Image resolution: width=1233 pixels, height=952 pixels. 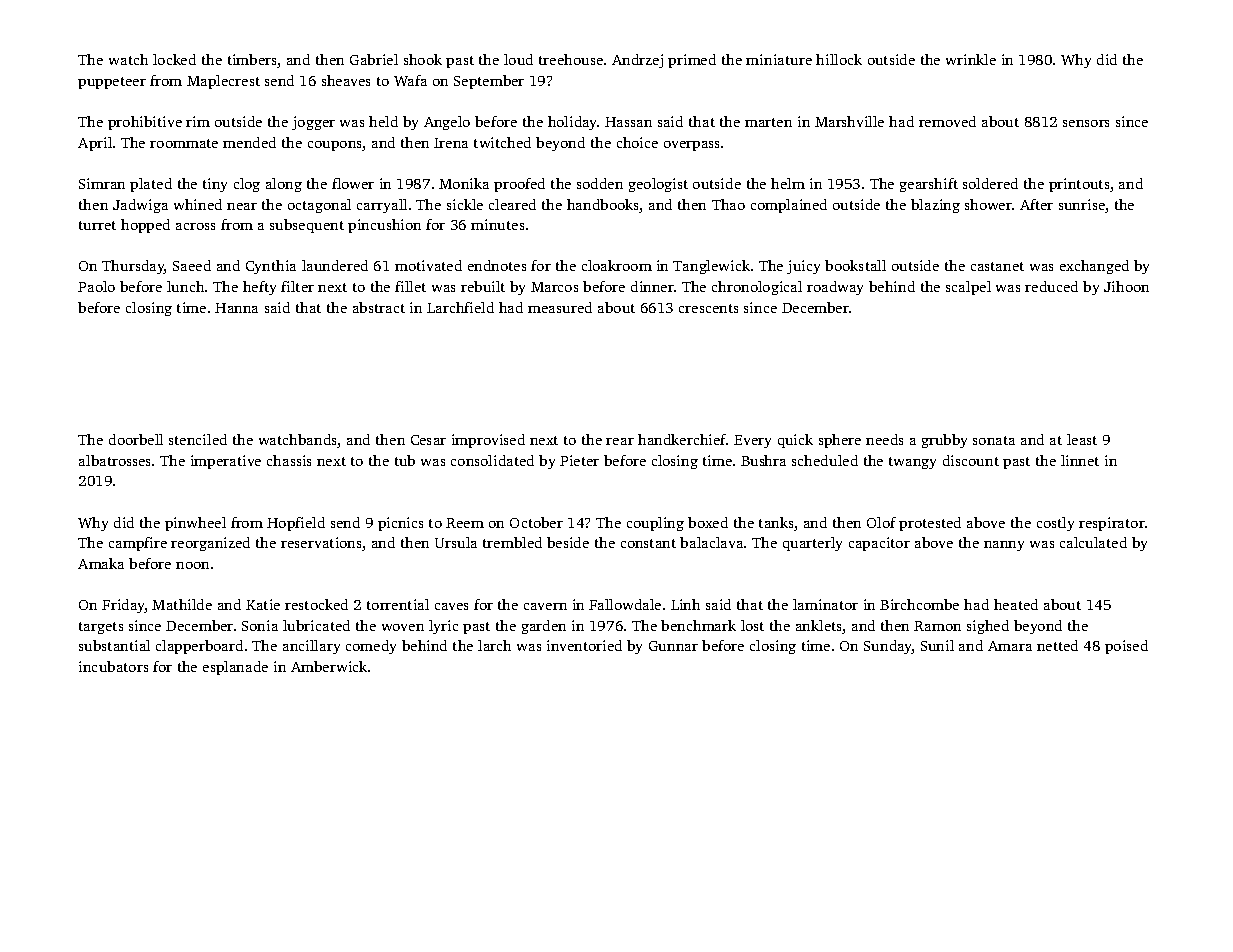 What do you see at coordinates (519, 185) in the screenshot?
I see `proofed` at bounding box center [519, 185].
